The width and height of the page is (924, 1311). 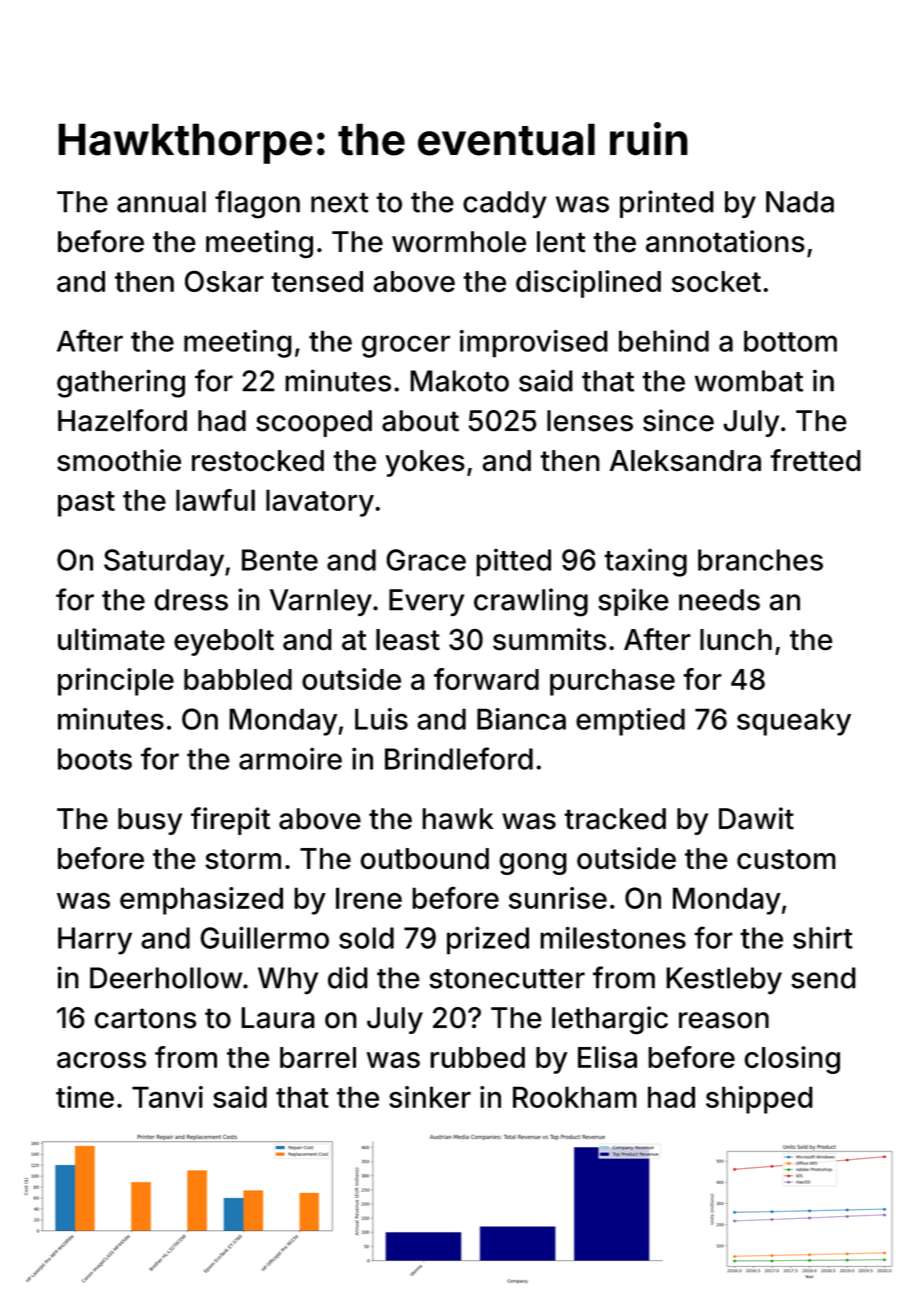 I want to click on Tanvi, so click(x=167, y=1097).
